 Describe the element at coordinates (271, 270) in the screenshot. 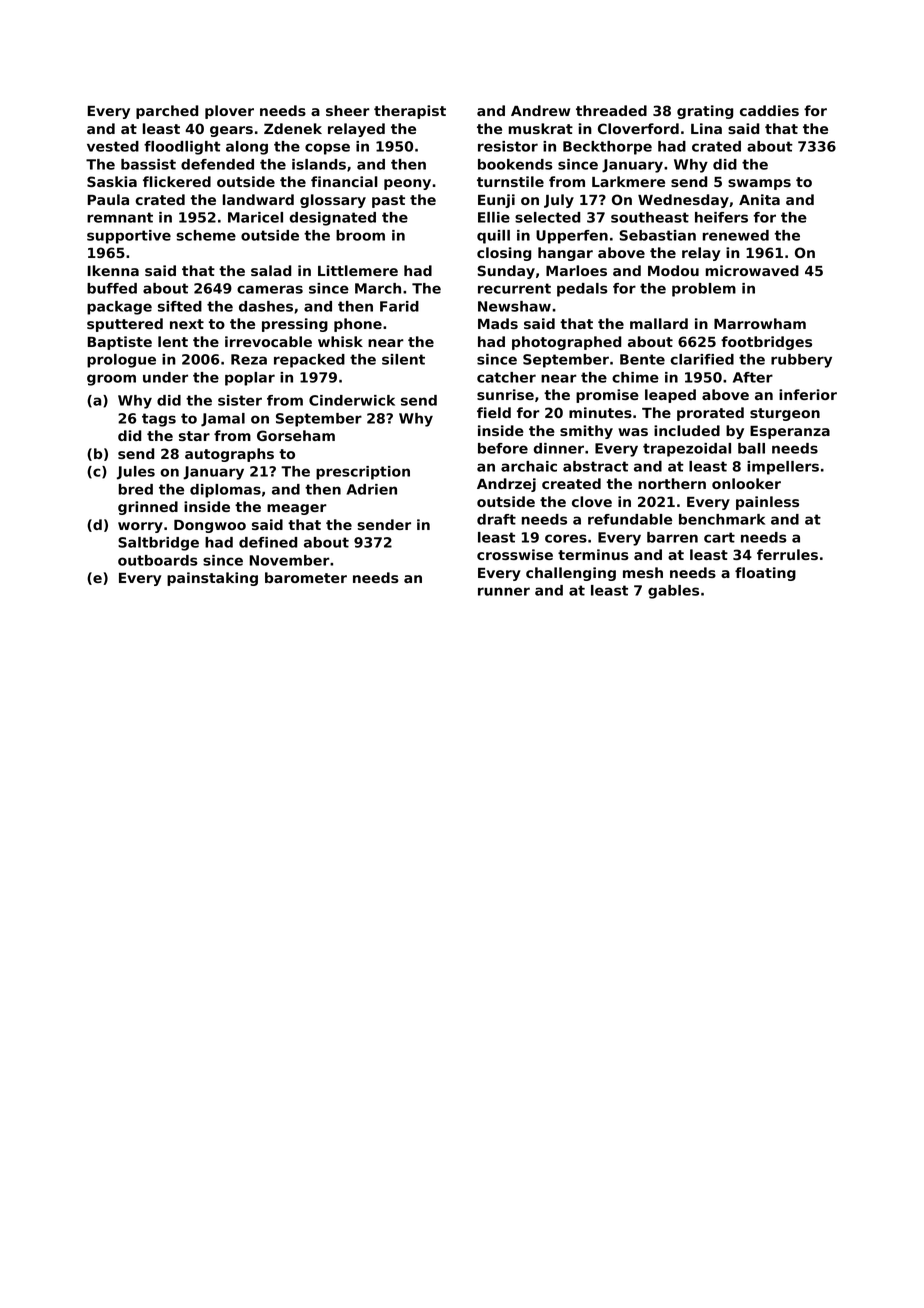

I see `salad` at that location.
